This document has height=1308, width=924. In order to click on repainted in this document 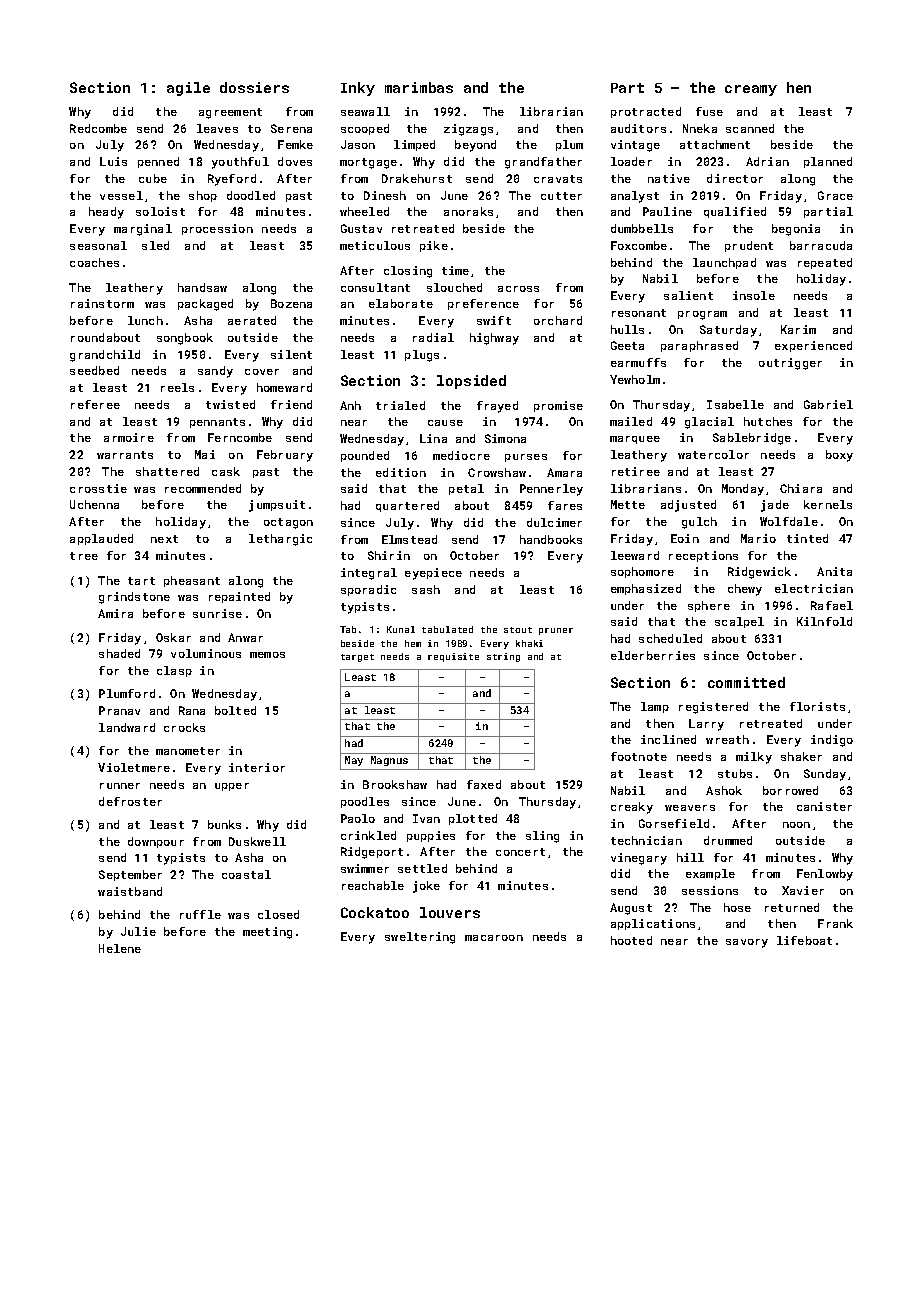, I will do `click(239, 597)`.
